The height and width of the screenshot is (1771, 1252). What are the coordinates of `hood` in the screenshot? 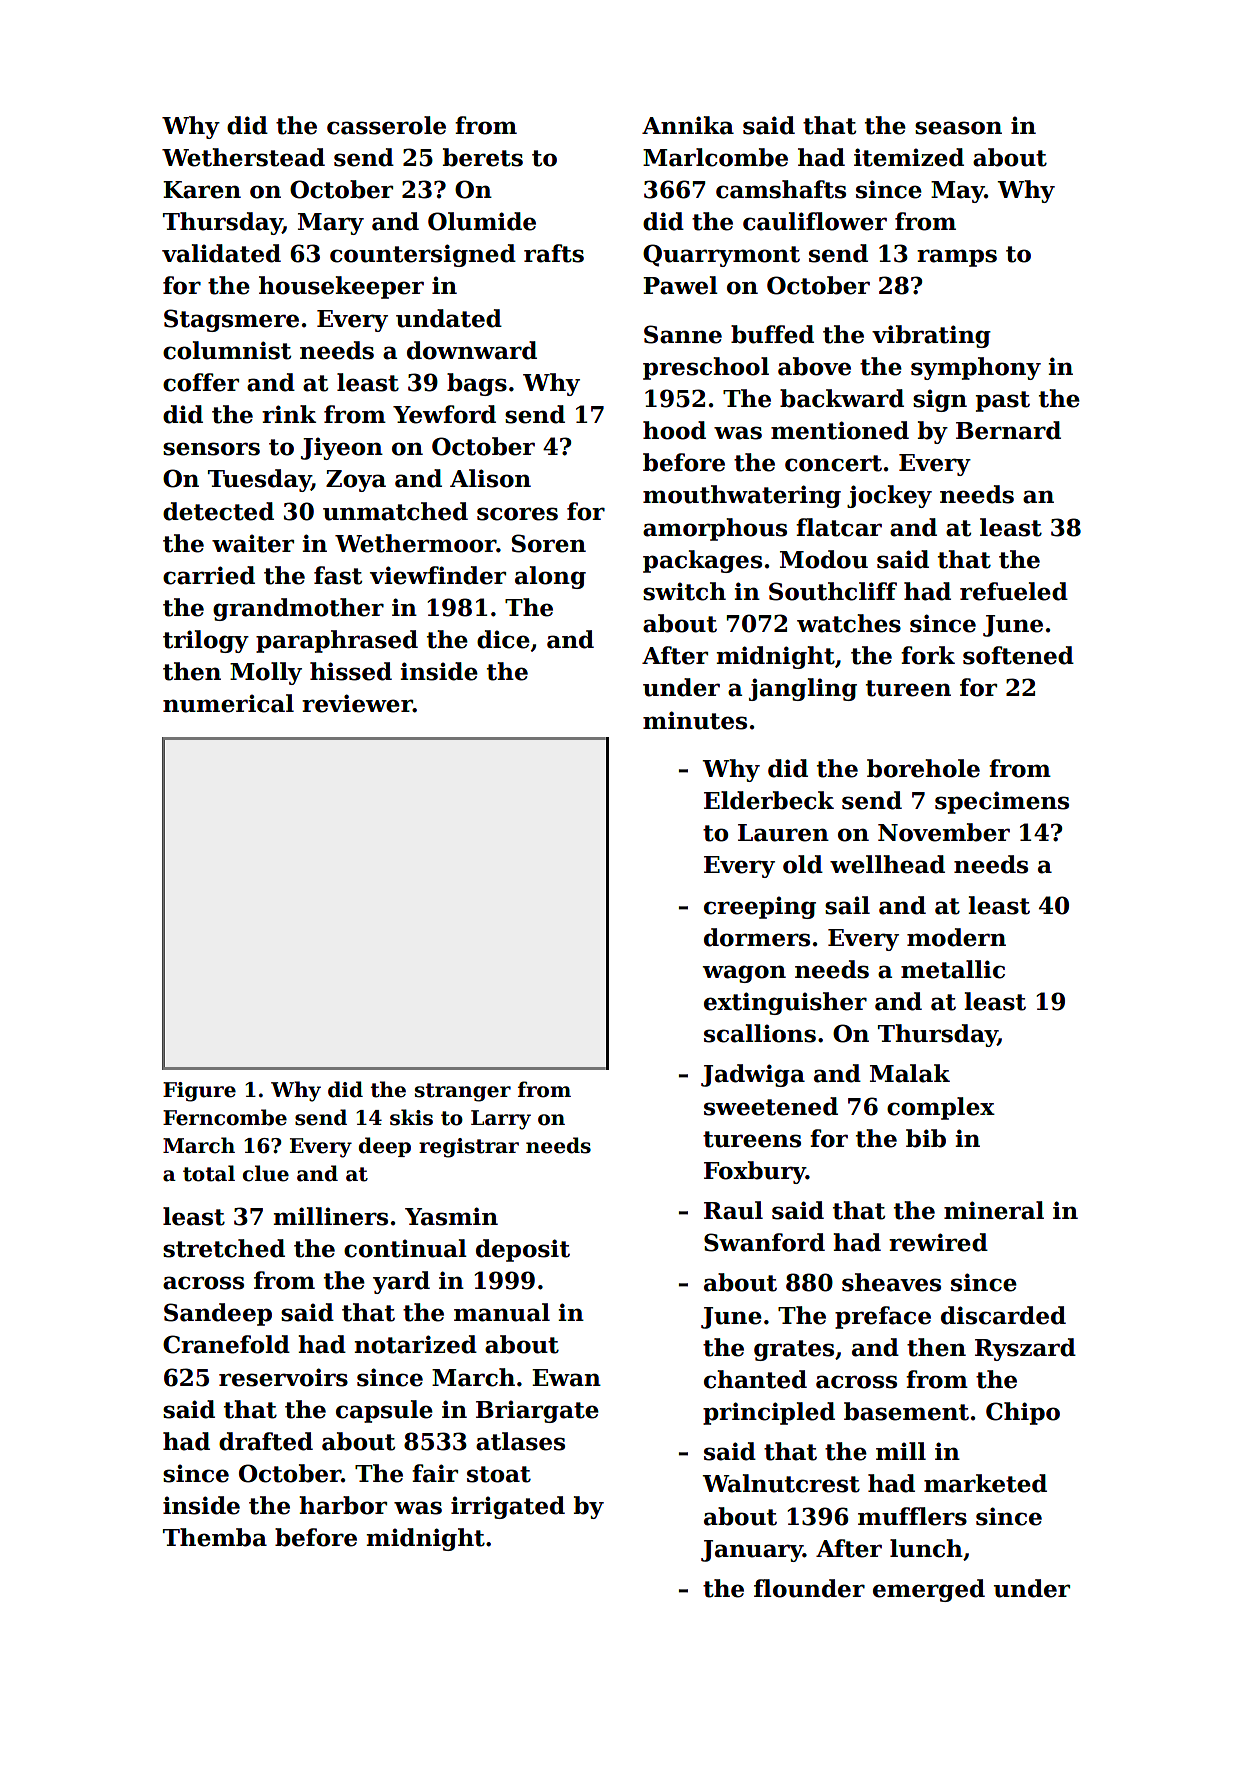 It's located at (674, 430).
